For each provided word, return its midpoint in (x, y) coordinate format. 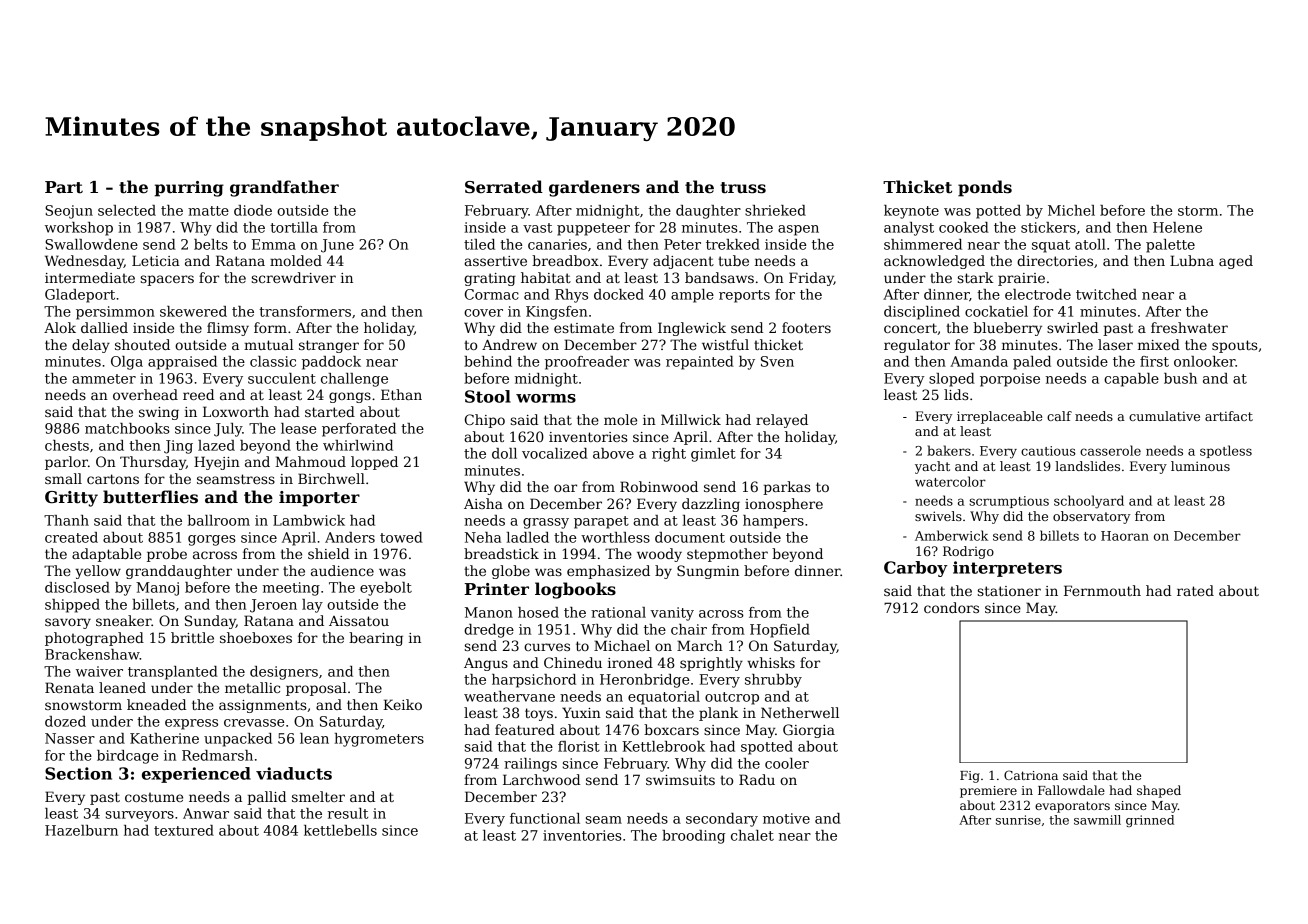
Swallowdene (91, 244)
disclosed (77, 587)
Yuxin (581, 712)
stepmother (727, 555)
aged (1236, 262)
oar (565, 488)
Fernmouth (1102, 590)
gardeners (594, 188)
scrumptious (1009, 502)
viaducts (294, 773)
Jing (178, 447)
